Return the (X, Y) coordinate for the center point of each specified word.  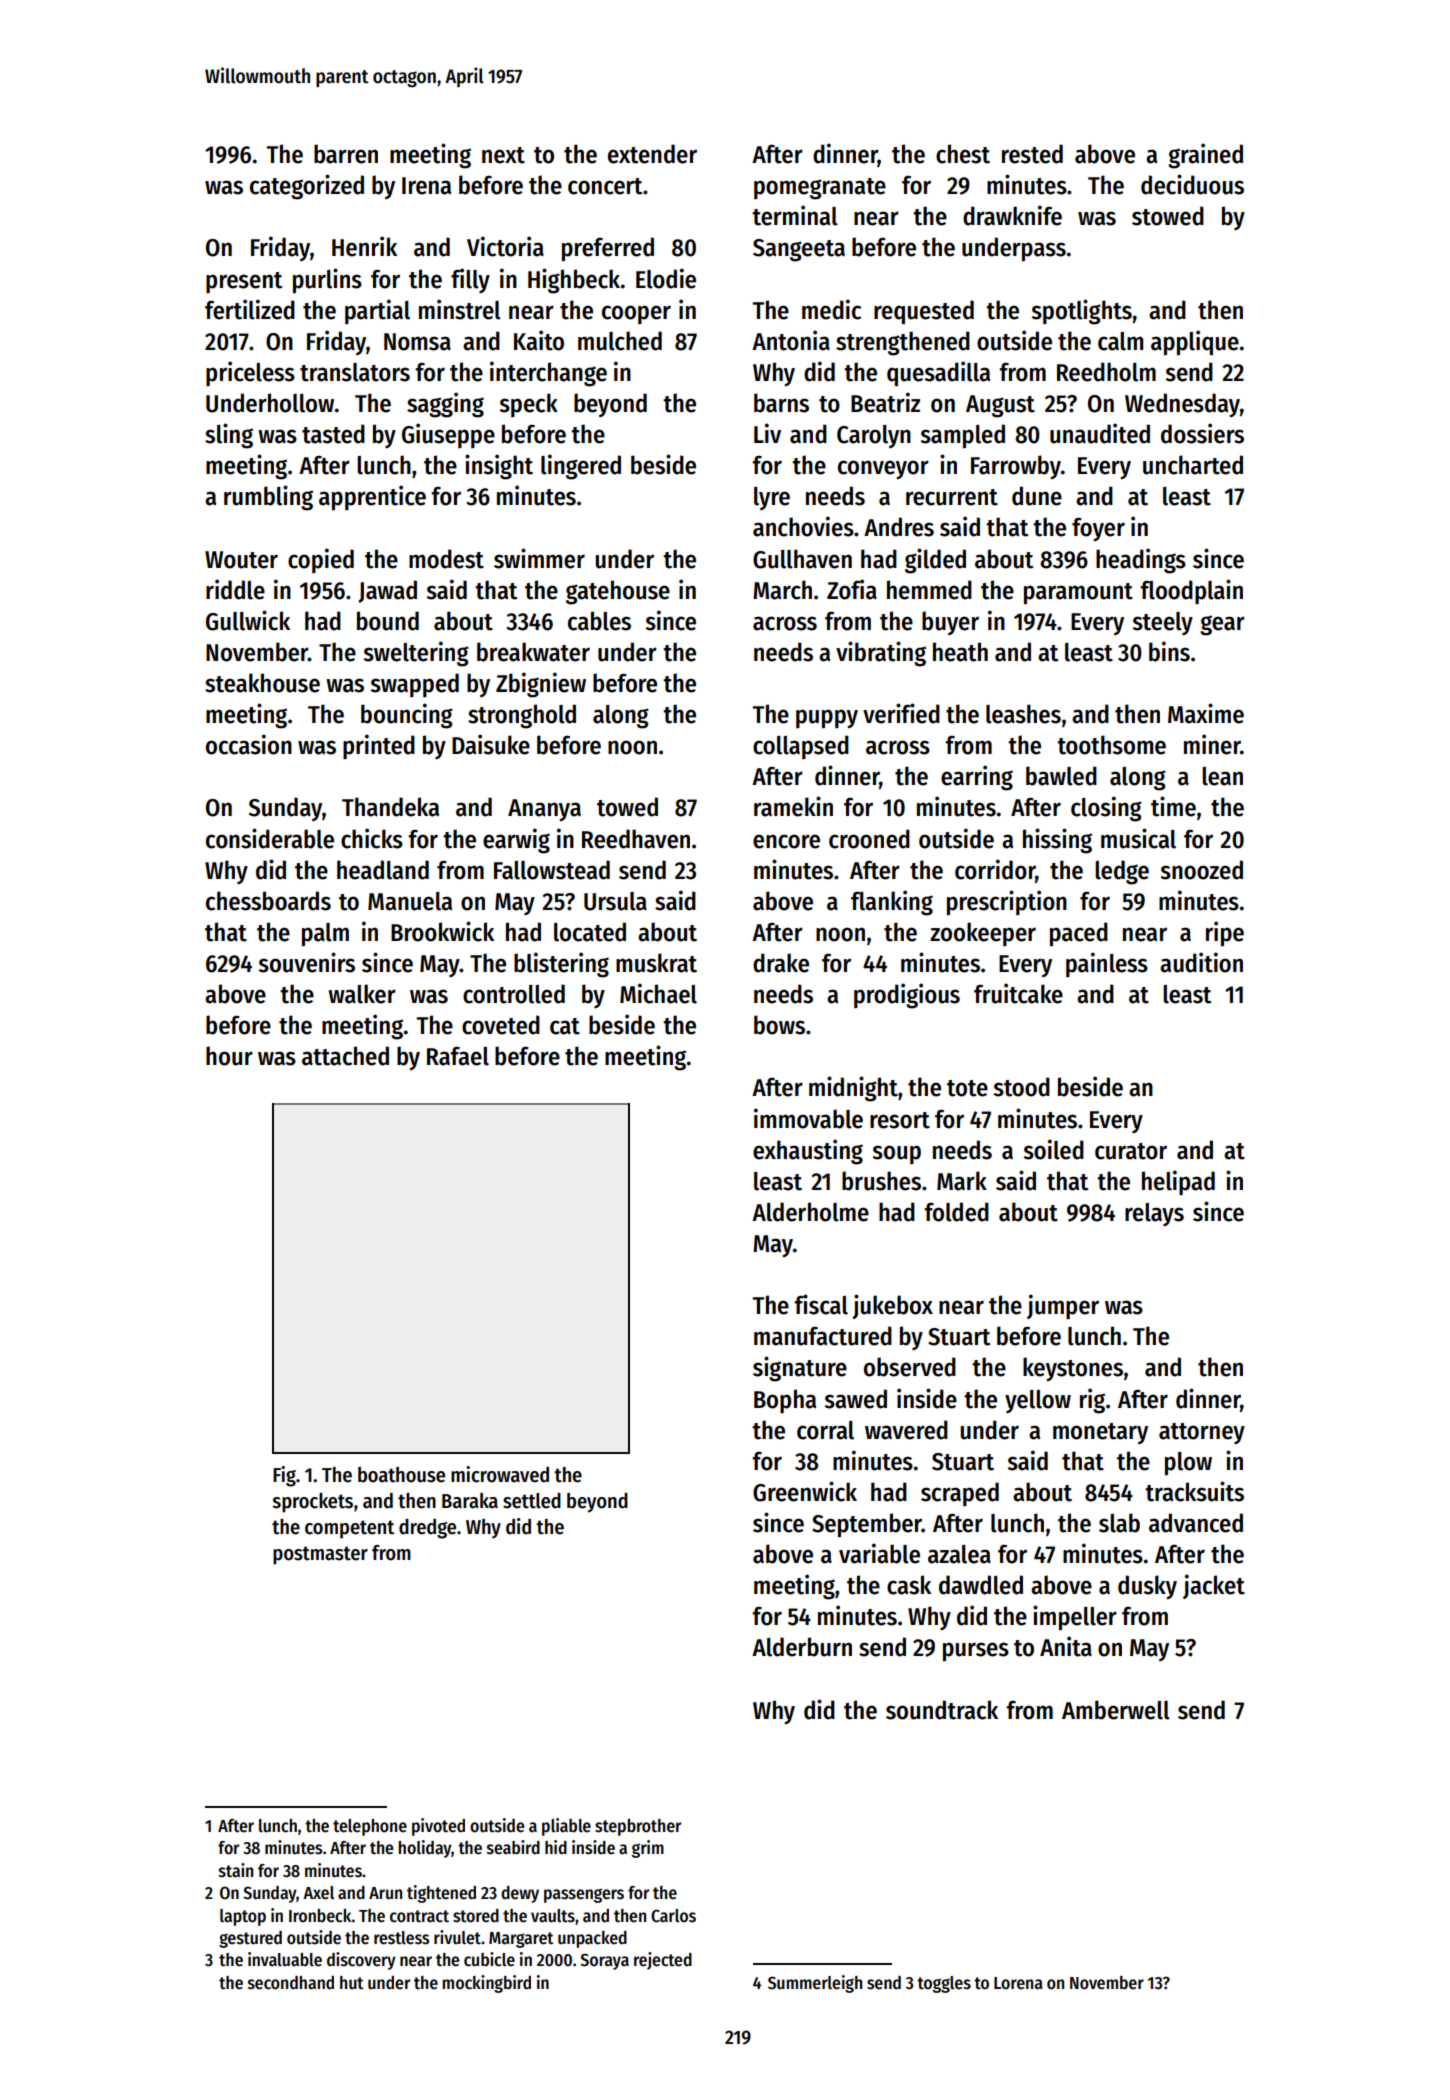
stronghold (522, 716)
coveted (501, 1025)
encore (786, 841)
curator (1131, 1151)
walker (362, 994)
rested (1032, 154)
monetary (1100, 1433)
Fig (284, 1476)
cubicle (489, 1959)
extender (652, 154)
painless (1107, 964)
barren (346, 154)
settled (532, 1501)
